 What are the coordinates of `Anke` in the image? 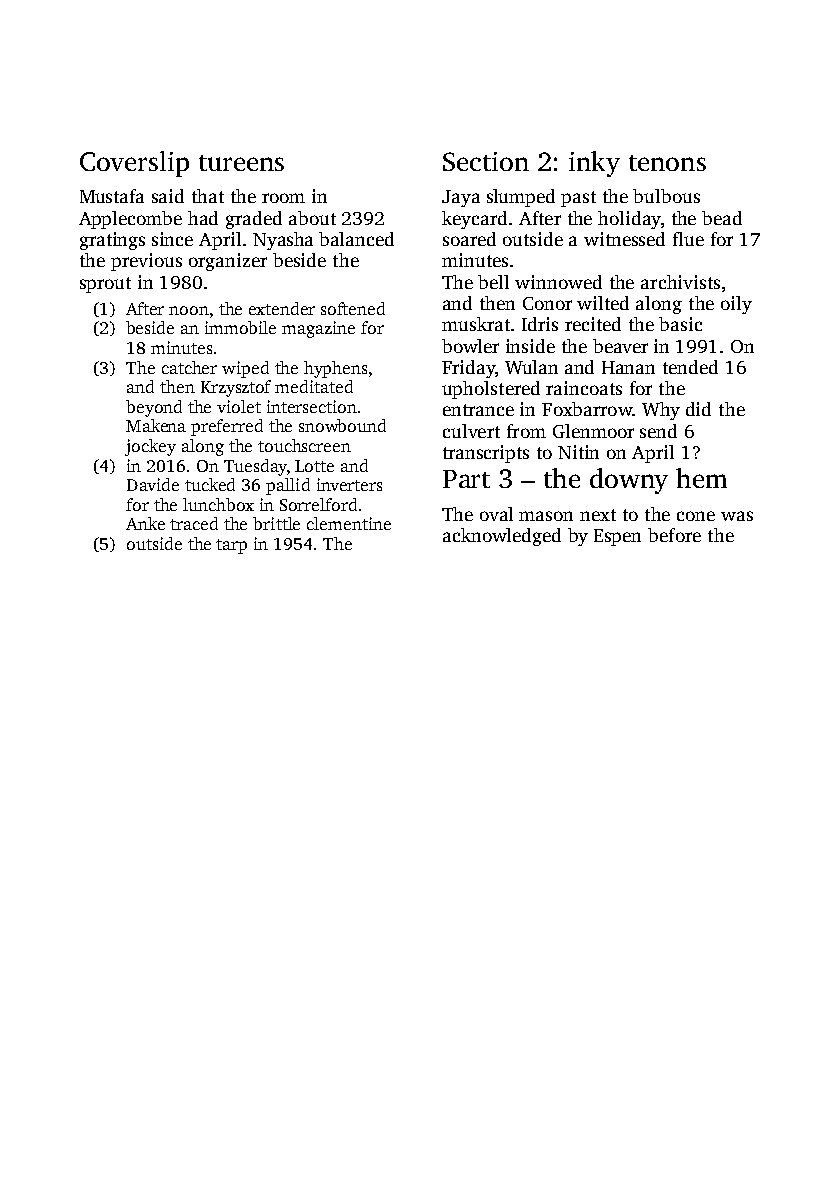 It's located at (145, 523).
